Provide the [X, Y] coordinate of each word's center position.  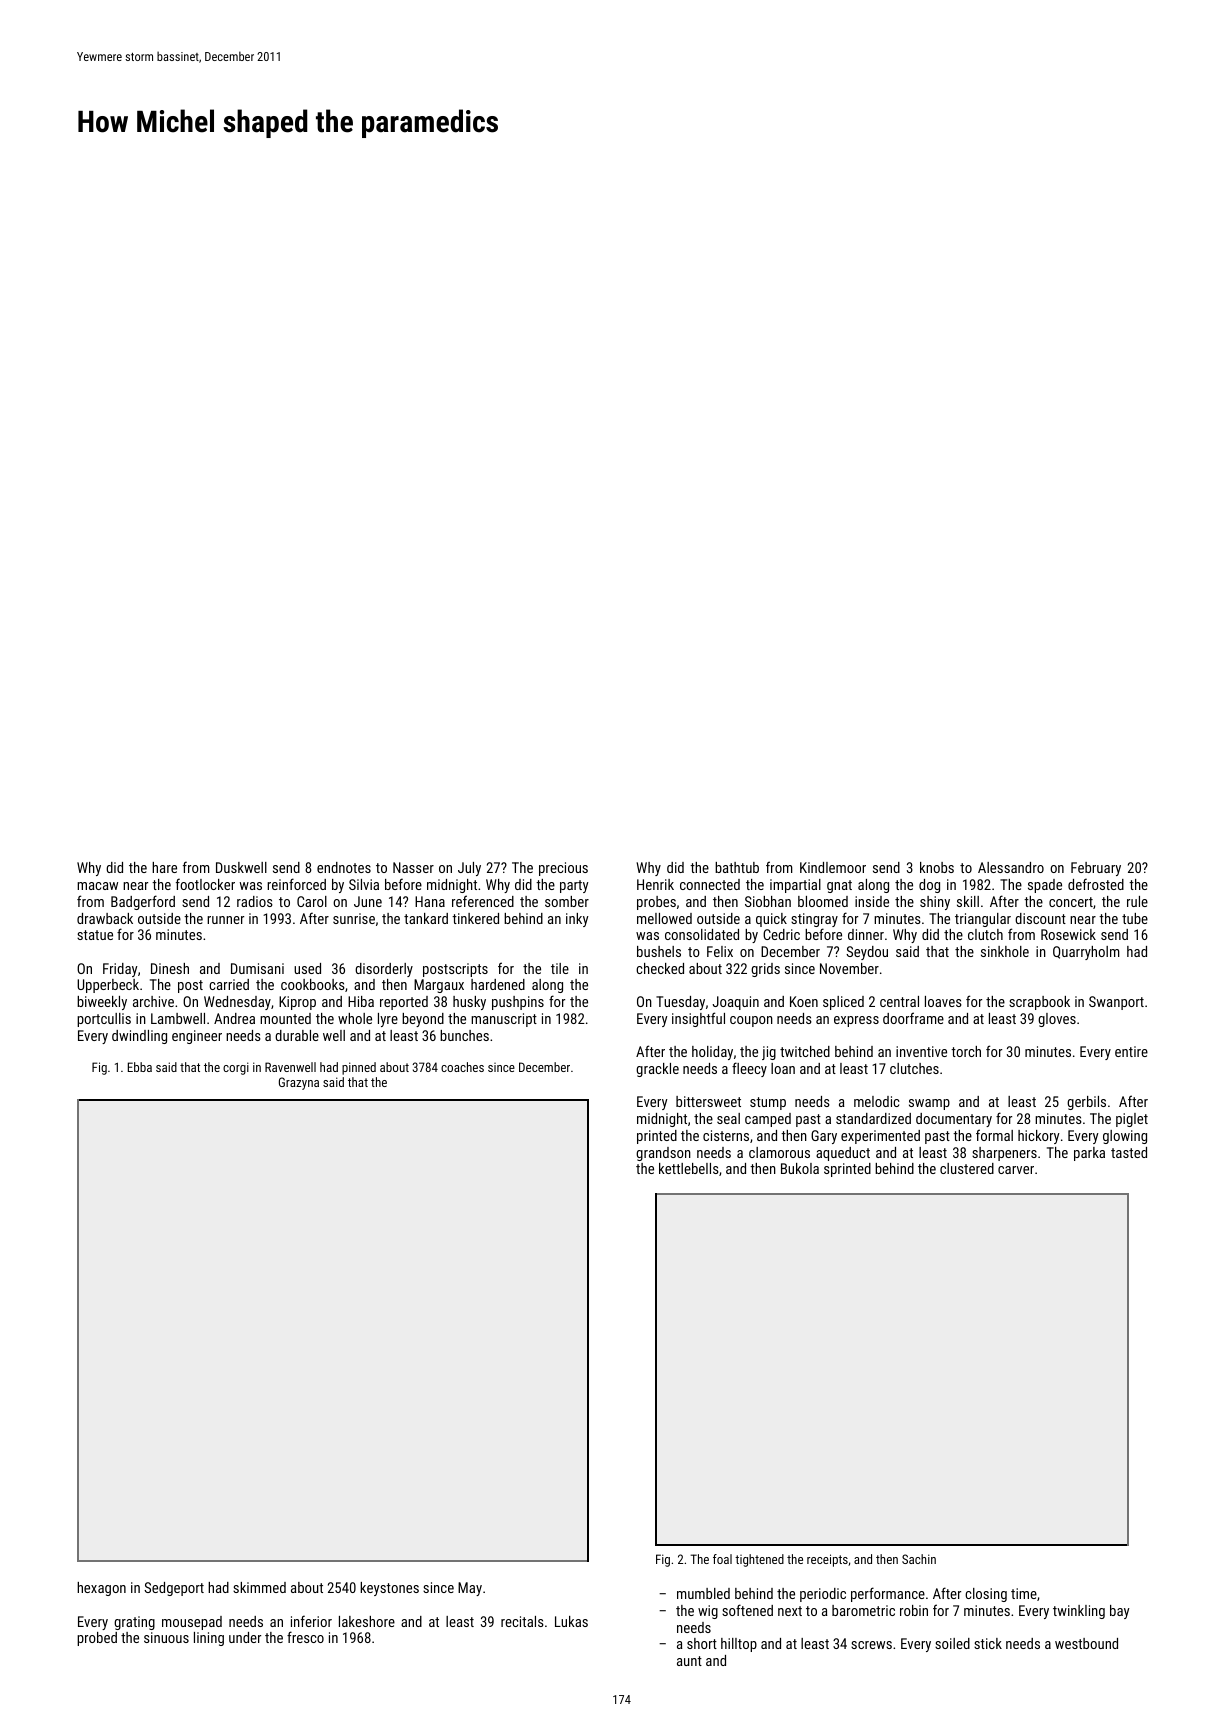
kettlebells [689, 1168]
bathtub [737, 867]
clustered [967, 1168]
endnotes [344, 867]
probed [97, 1639]
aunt [689, 1661]
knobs [937, 867]
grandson [663, 1154]
